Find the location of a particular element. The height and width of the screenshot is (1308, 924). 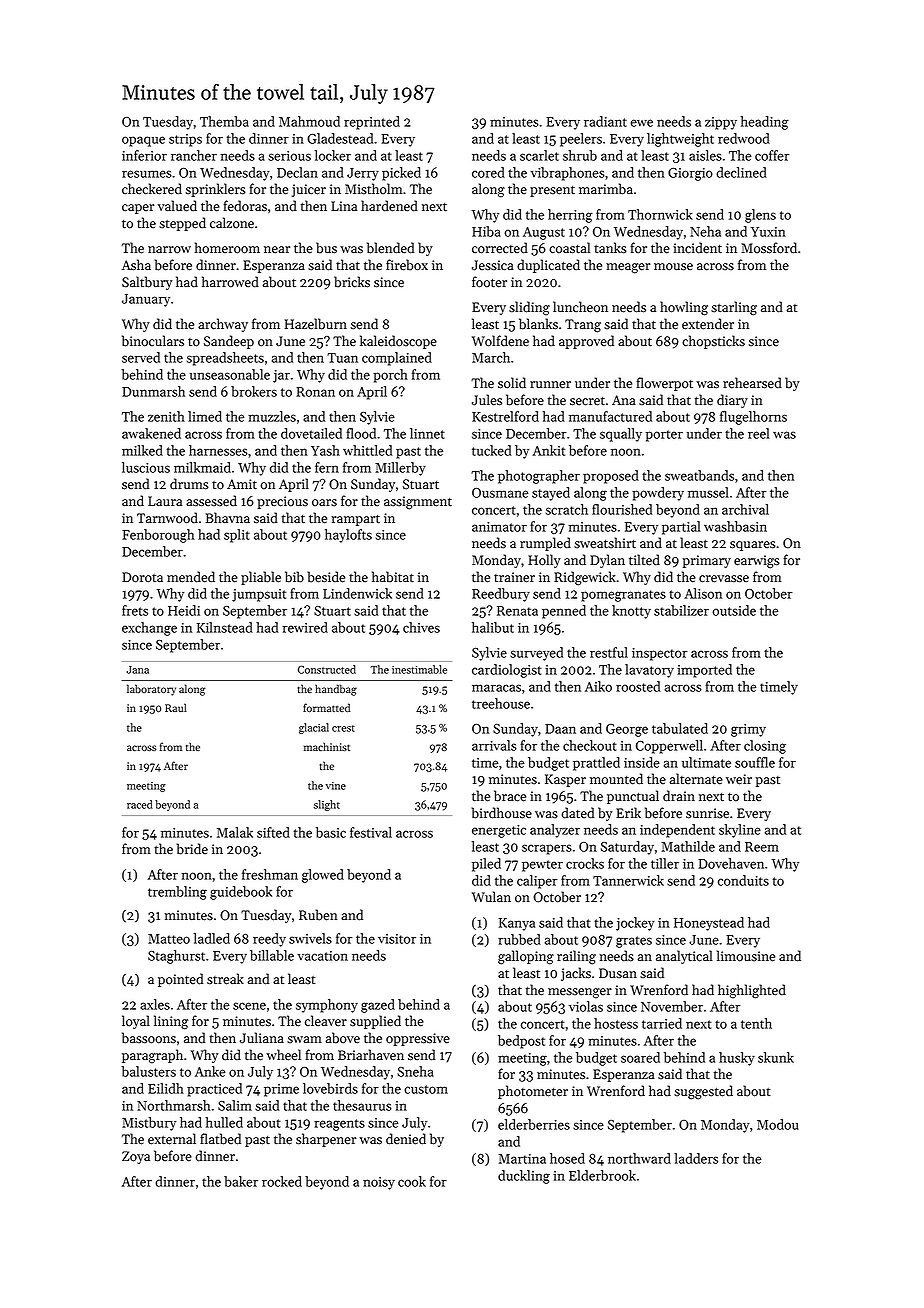

fern is located at coordinates (327, 467).
